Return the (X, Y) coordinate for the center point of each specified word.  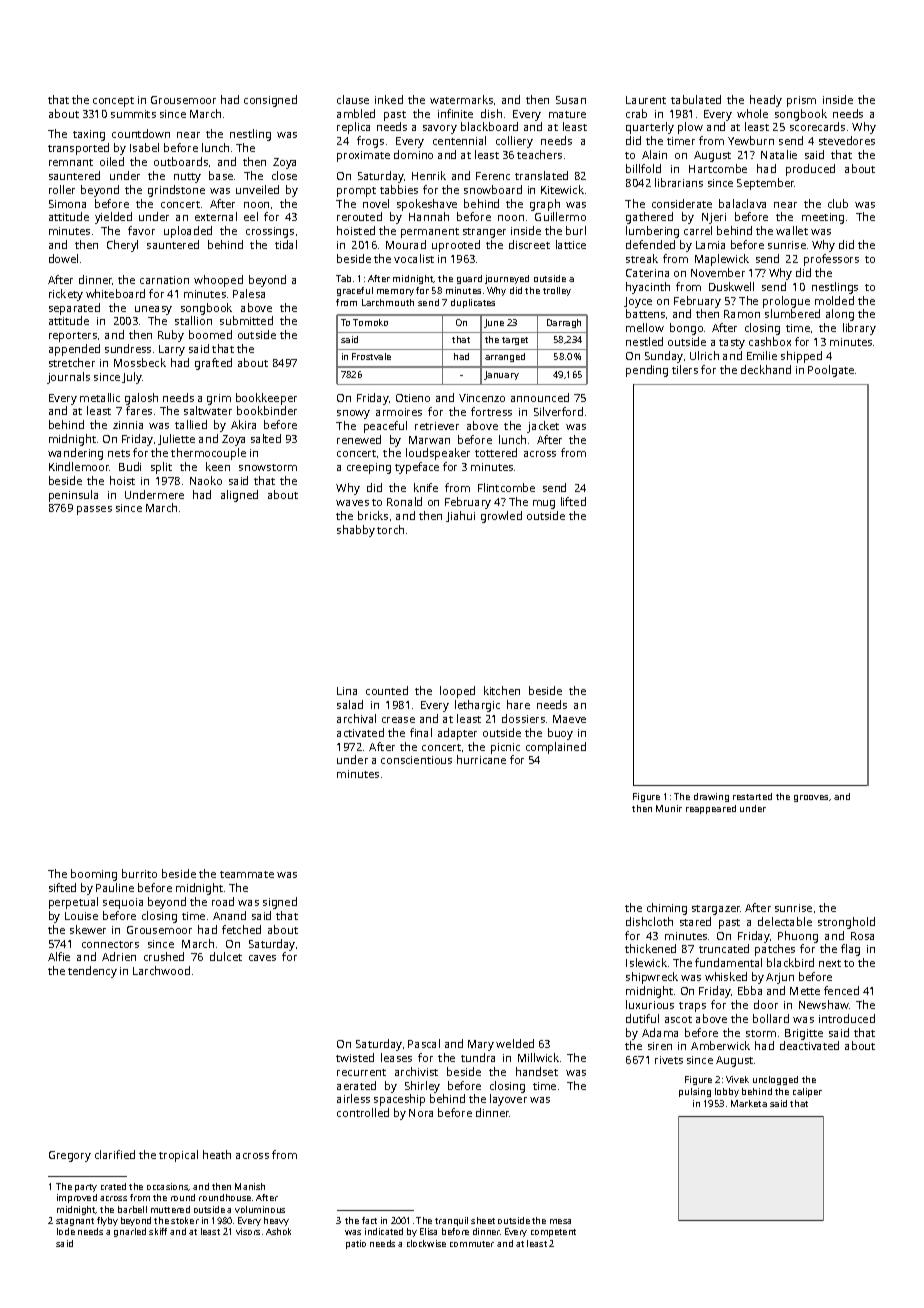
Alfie (59, 956)
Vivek (737, 1079)
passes (94, 510)
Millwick (538, 1057)
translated (541, 175)
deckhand (766, 369)
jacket (543, 427)
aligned (239, 496)
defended (650, 244)
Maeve (569, 719)
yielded (113, 218)
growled (501, 517)
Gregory (70, 1156)
